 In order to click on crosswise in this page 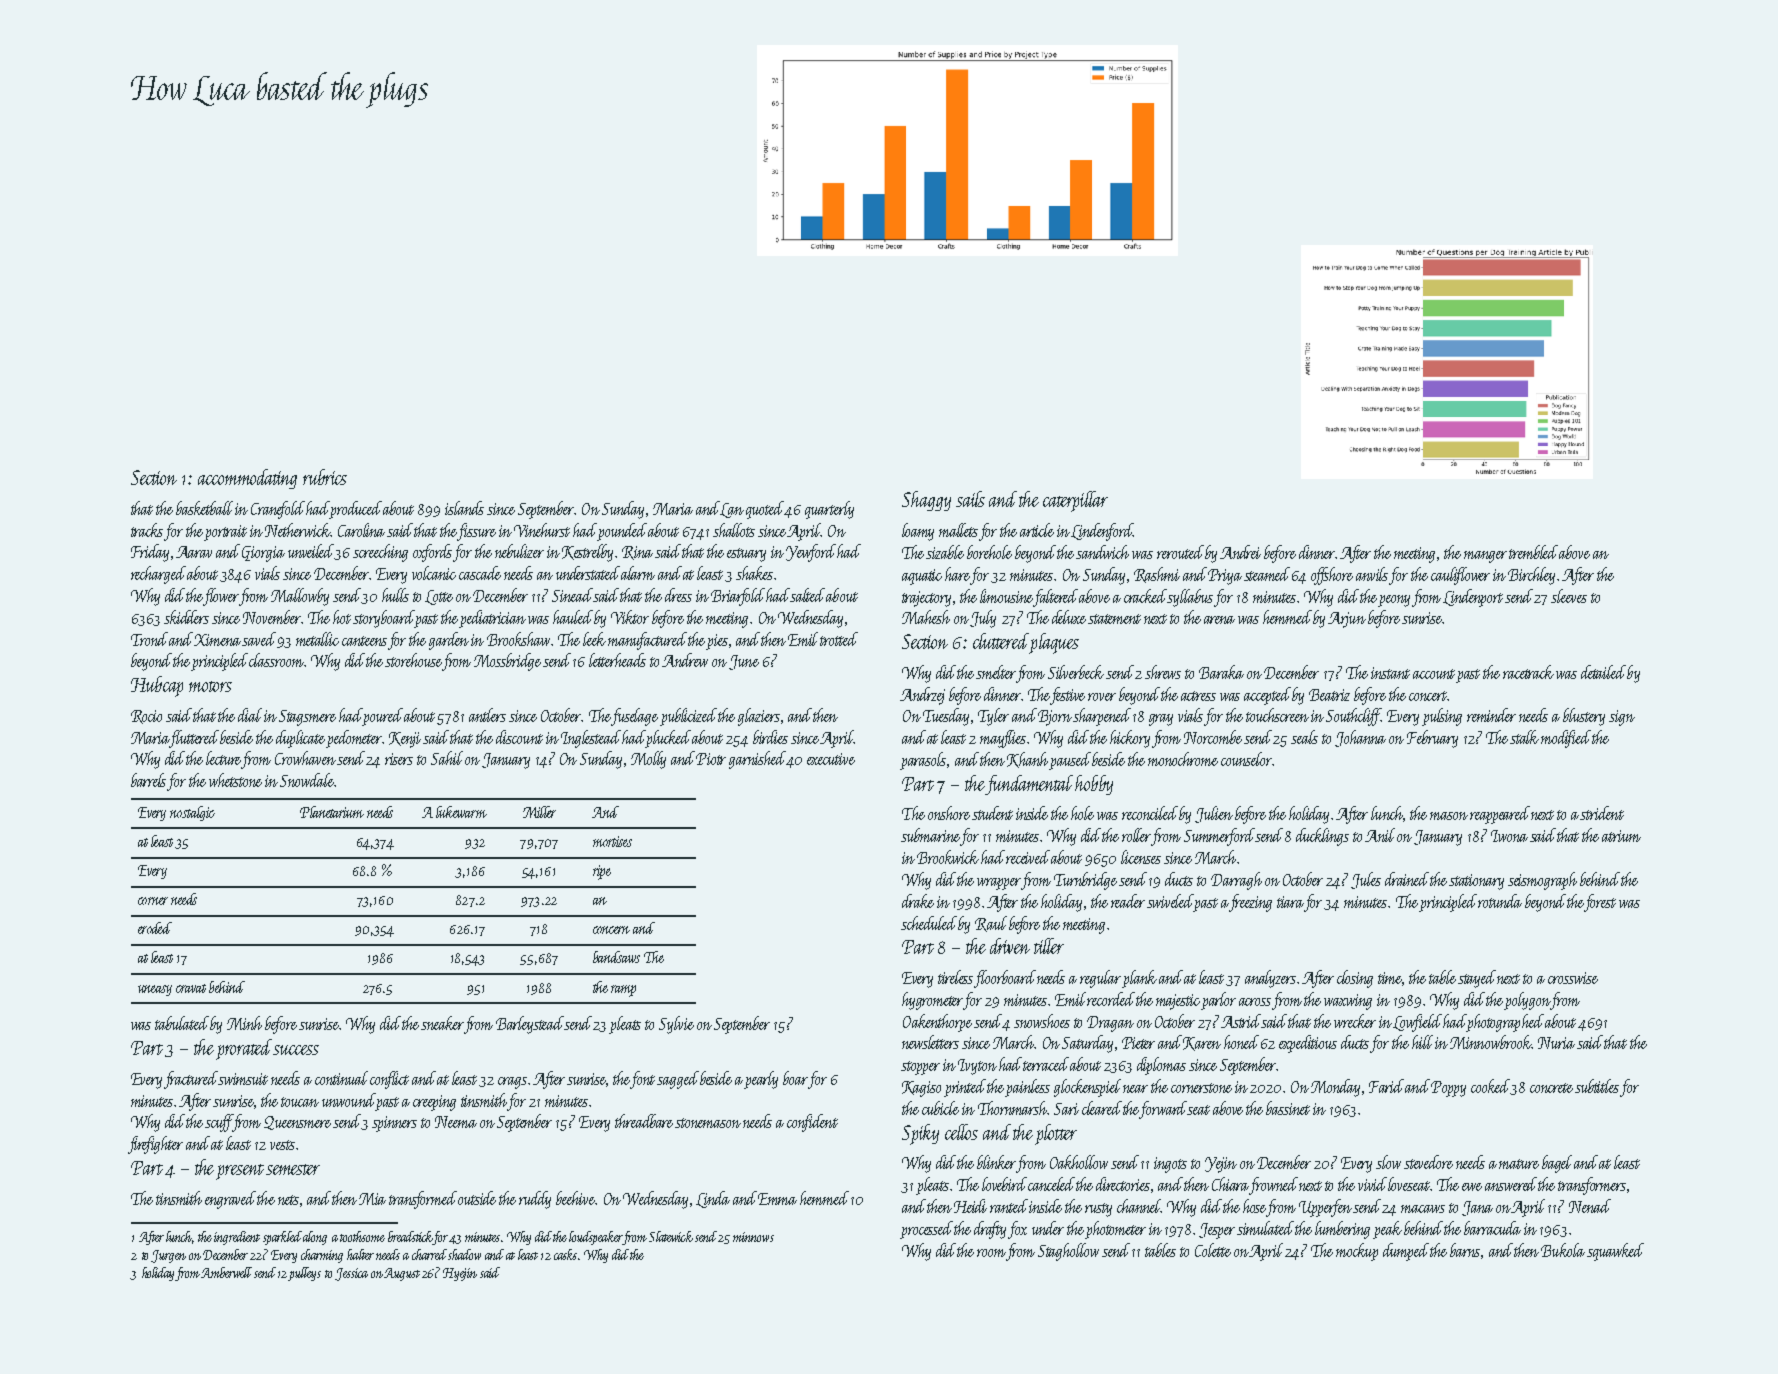, I will do `click(1573, 978)`.
